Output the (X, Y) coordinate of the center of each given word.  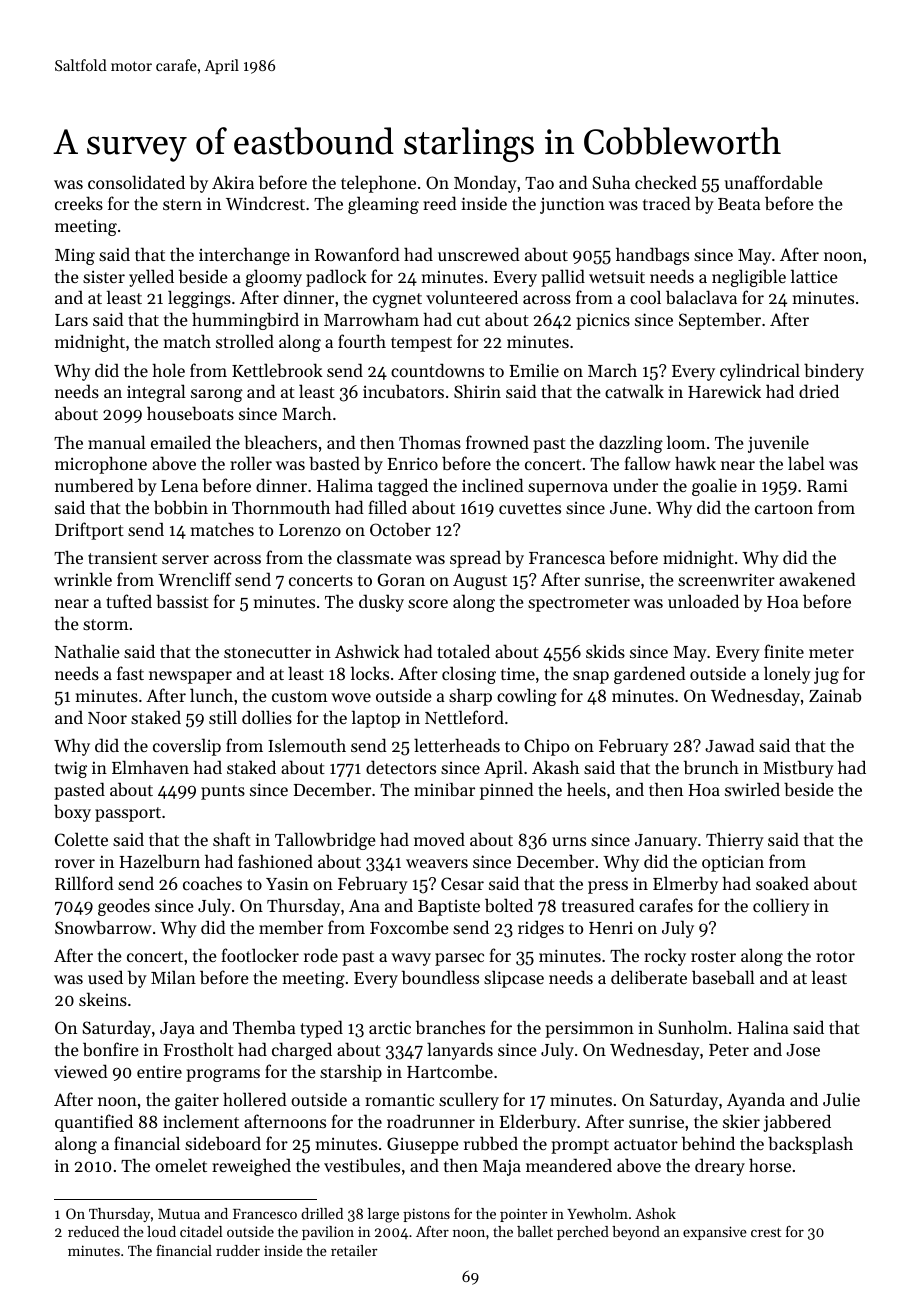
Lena (179, 486)
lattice (814, 276)
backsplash (810, 1145)
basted (334, 463)
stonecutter (267, 652)
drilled (322, 1213)
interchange (244, 256)
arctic (390, 1027)
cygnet (397, 300)
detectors (401, 767)
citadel (201, 1231)
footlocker (260, 955)
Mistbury (798, 769)
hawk (695, 463)
